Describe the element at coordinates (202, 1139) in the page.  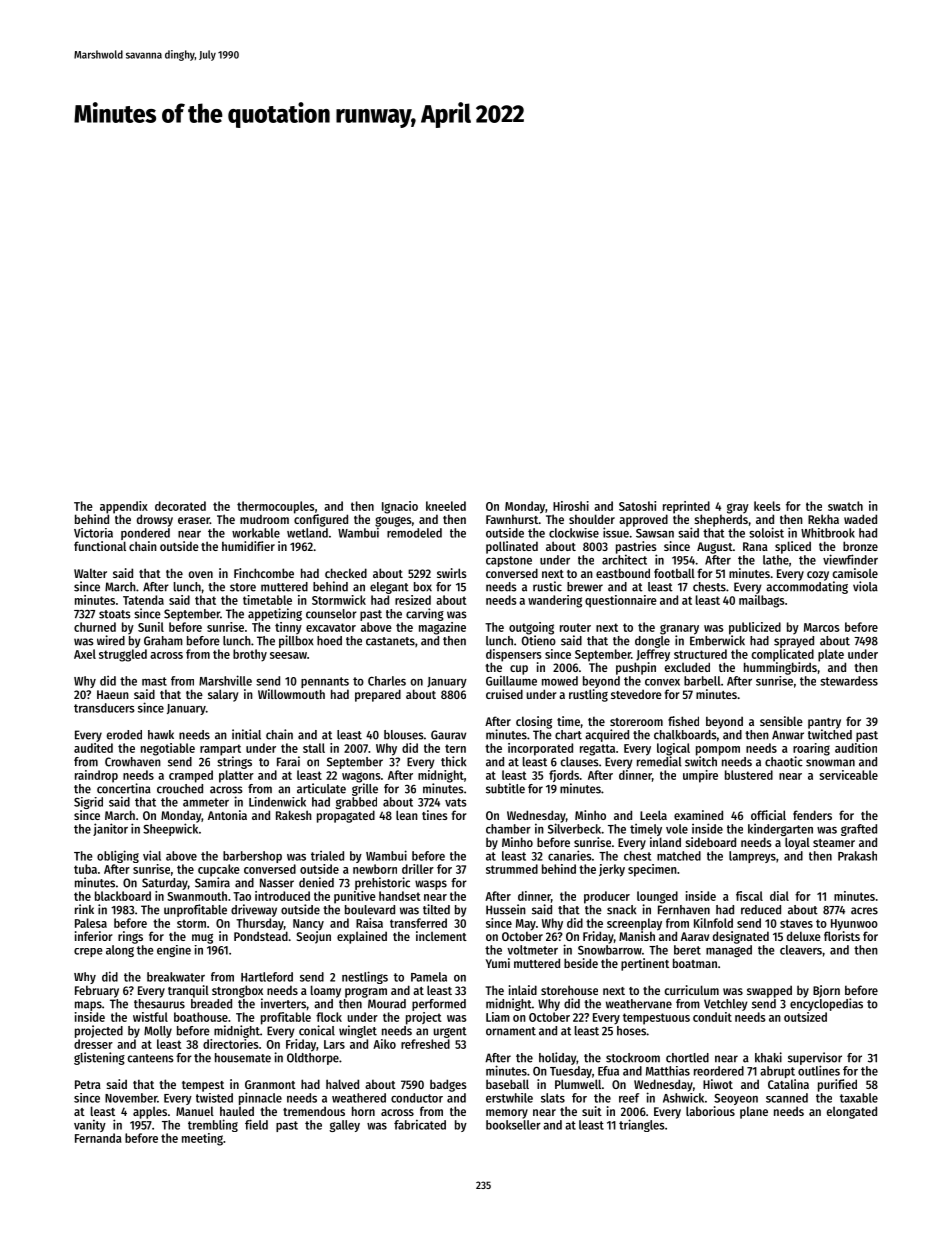
I see `meeting` at that location.
